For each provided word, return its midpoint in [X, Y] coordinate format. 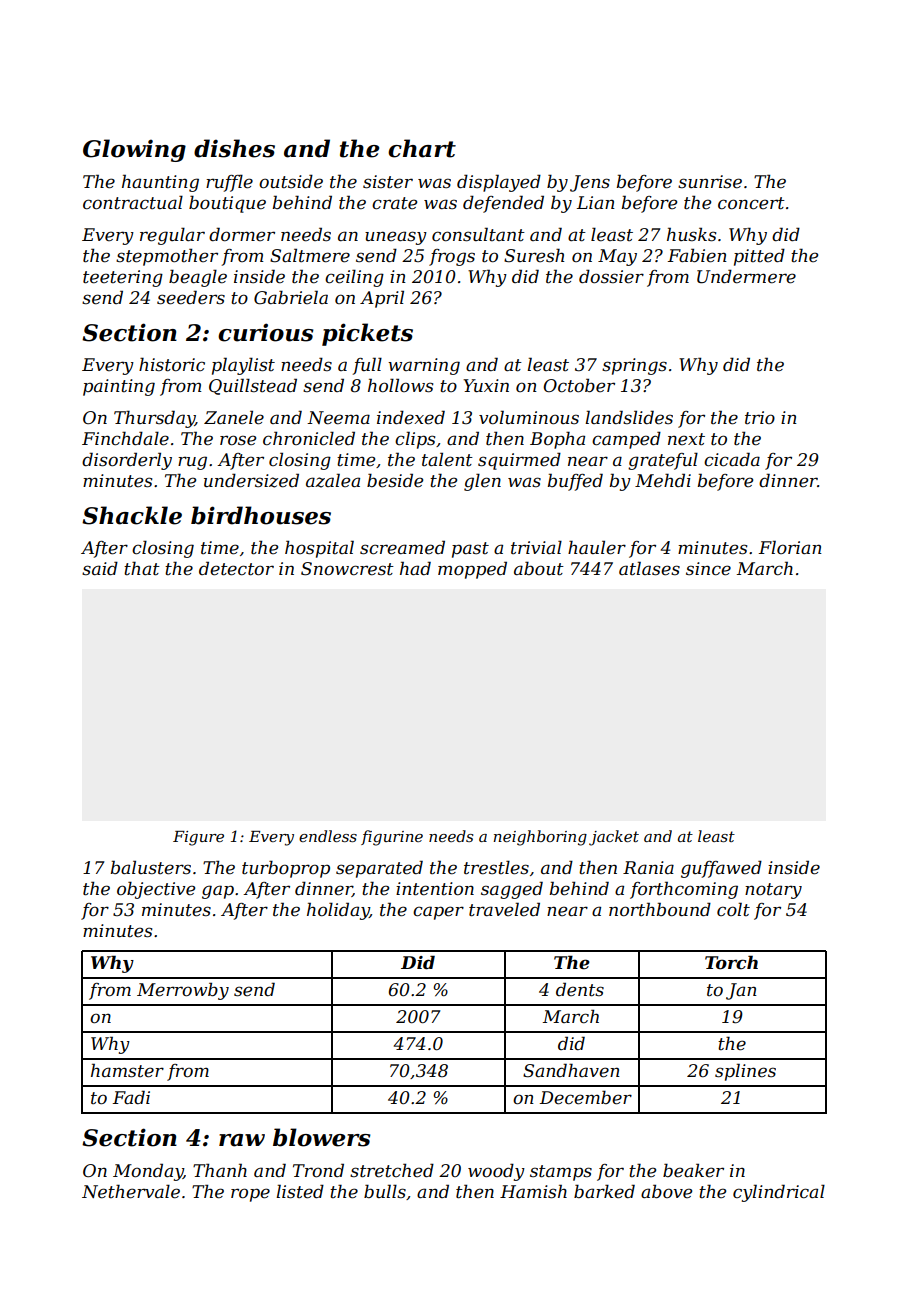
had [415, 568]
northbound [660, 909]
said [100, 568]
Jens [590, 183]
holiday [338, 911]
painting [119, 387]
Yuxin [486, 385]
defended [503, 204]
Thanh [220, 1170]
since [708, 569]
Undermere [746, 276]
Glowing [134, 150]
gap [218, 892]
